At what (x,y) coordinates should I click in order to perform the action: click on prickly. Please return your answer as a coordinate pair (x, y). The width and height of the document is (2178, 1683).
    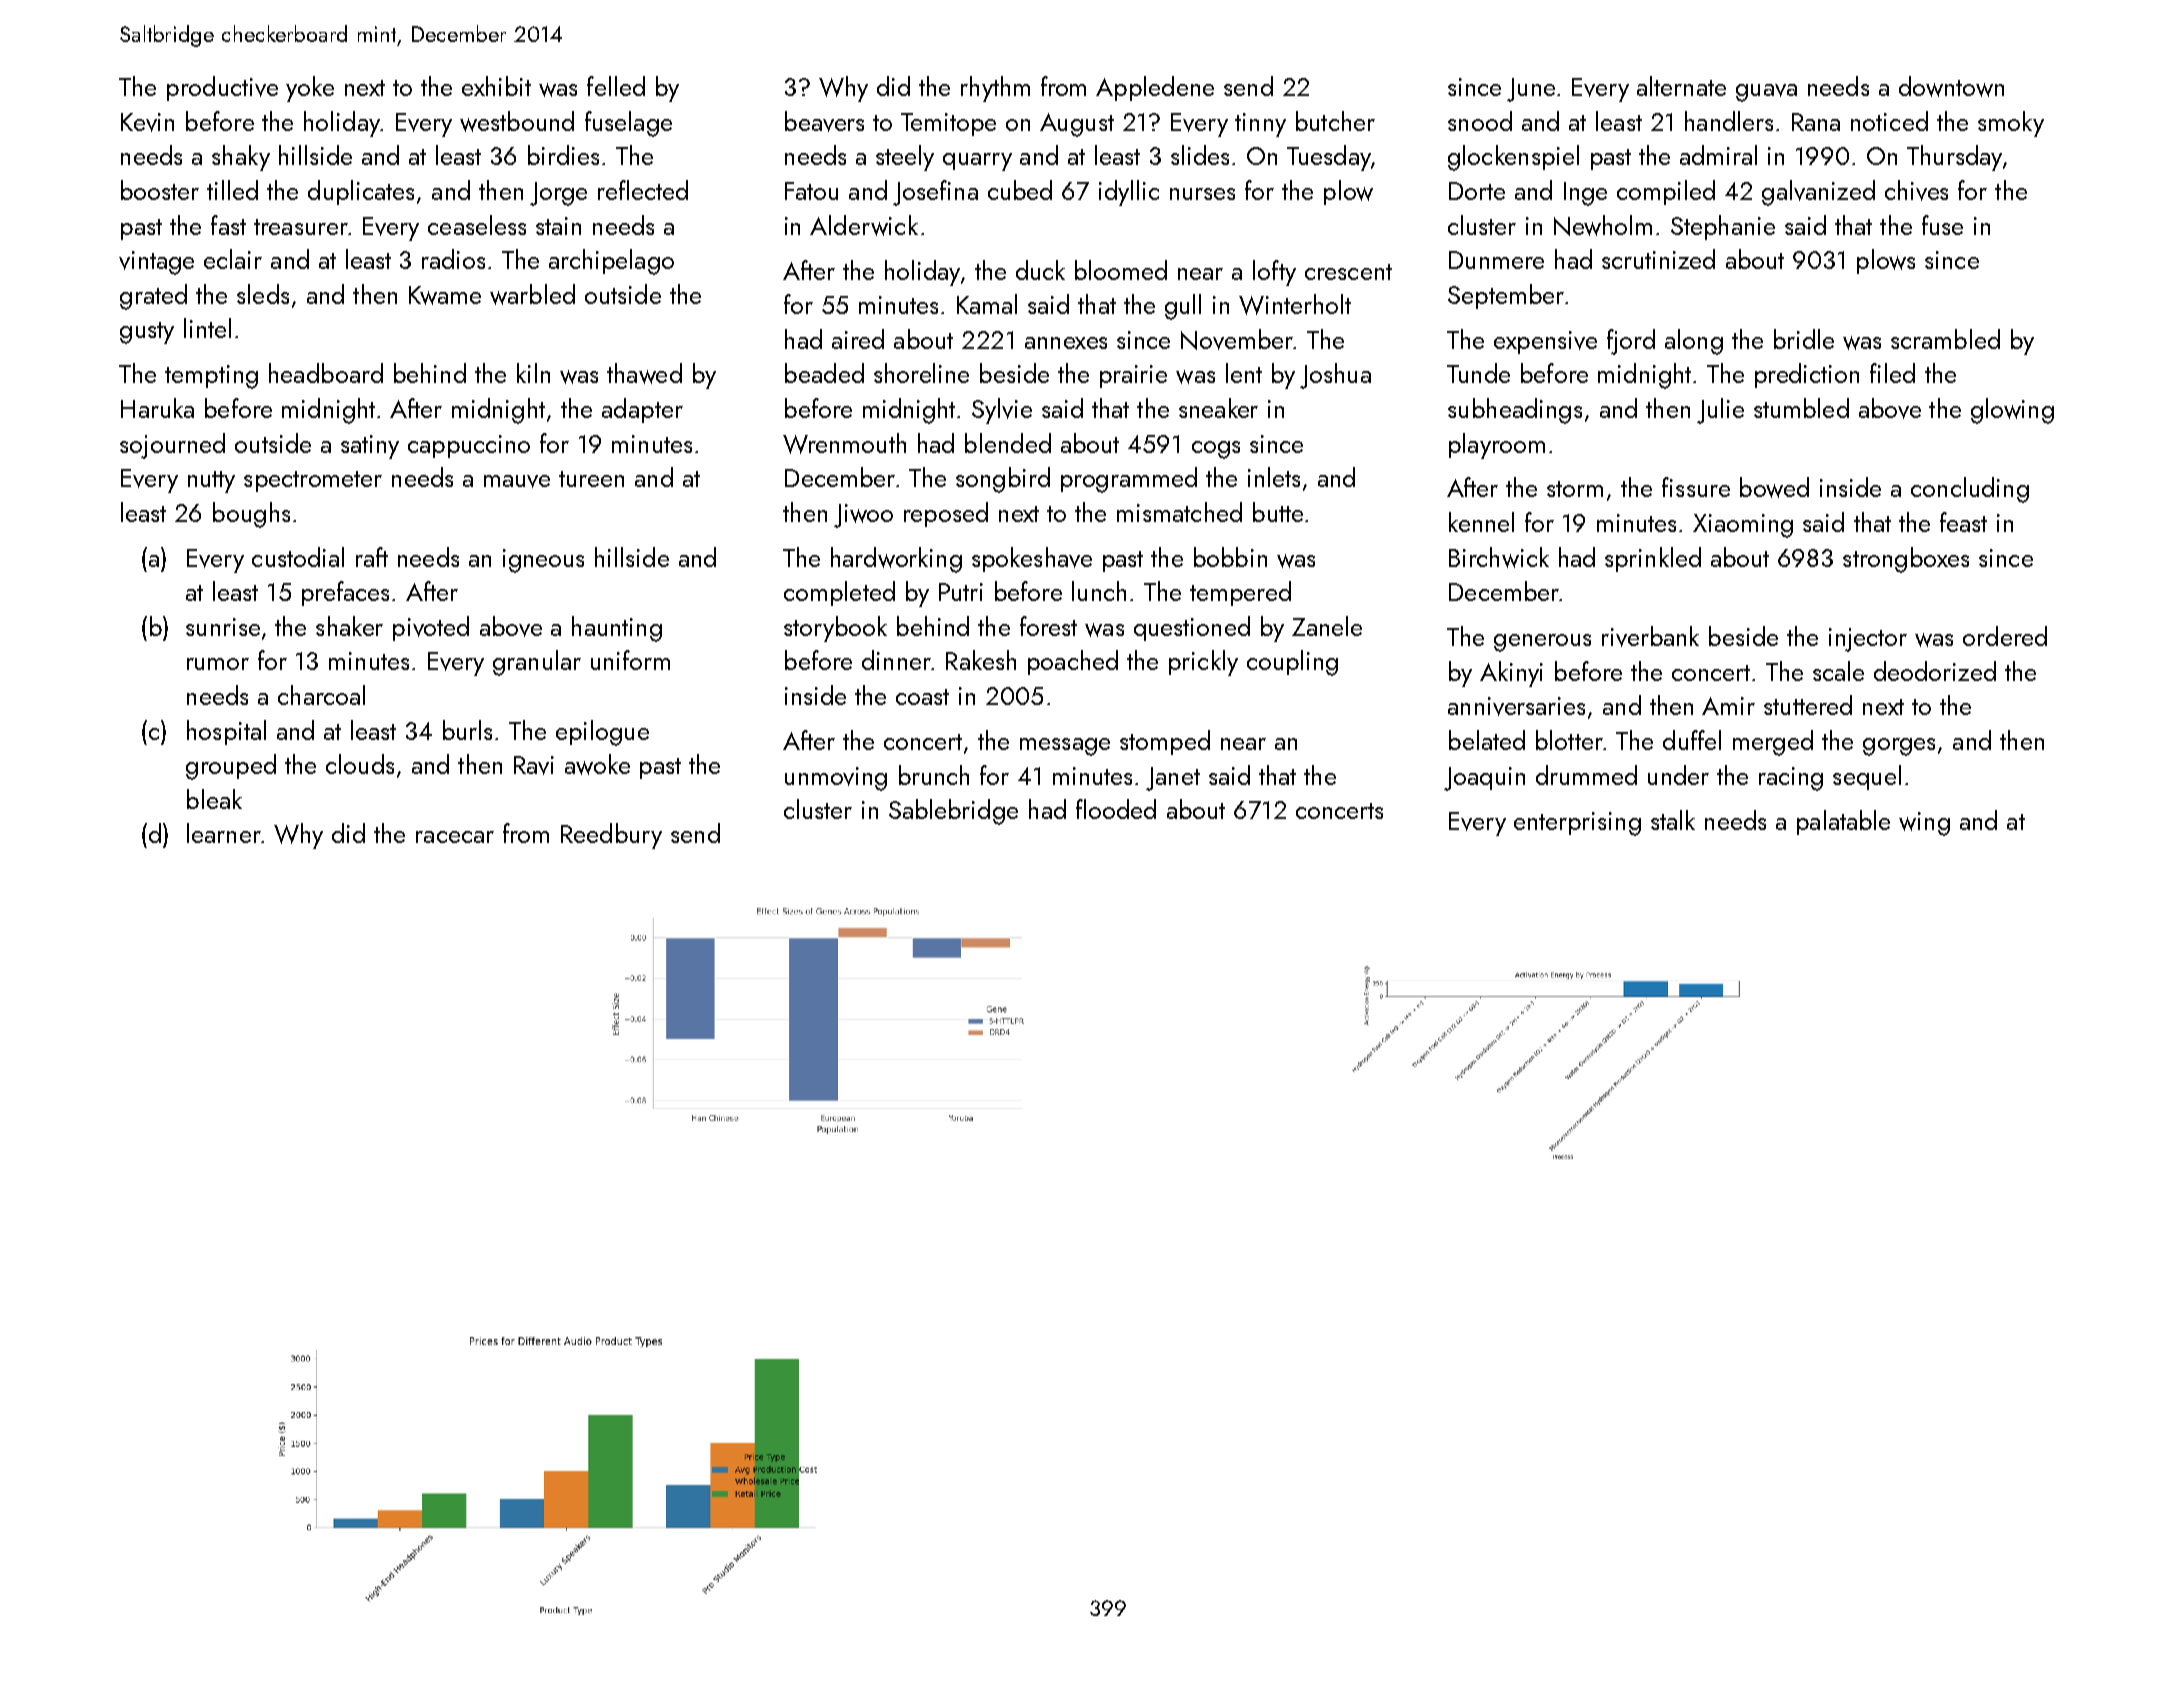
    Looking at the image, I should click on (1203, 663).
